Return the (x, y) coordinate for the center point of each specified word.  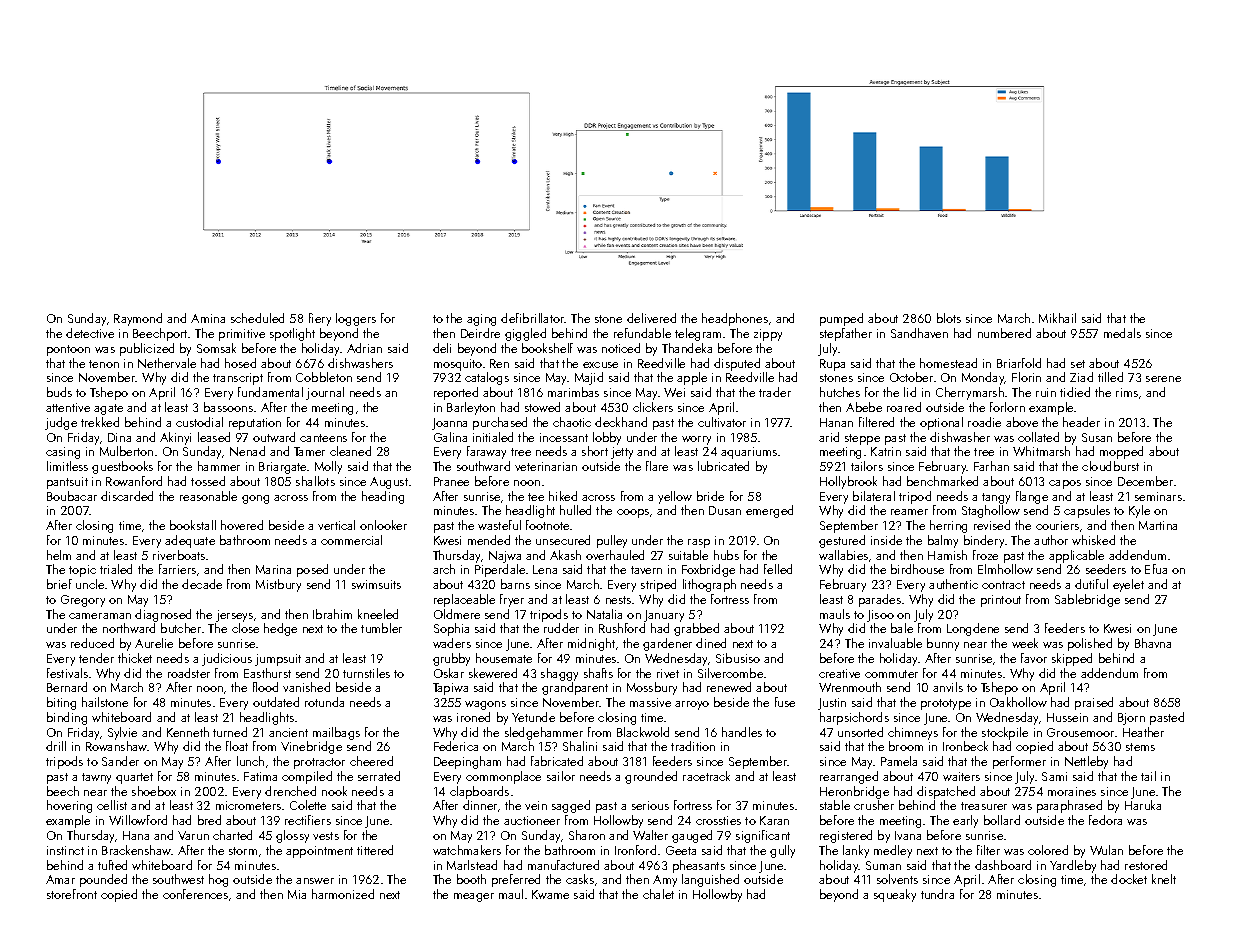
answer (315, 881)
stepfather (846, 334)
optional (941, 423)
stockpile (1005, 733)
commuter (891, 674)
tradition (693, 746)
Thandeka (687, 348)
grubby (451, 659)
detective (90, 333)
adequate (190, 541)
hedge (280, 629)
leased (214, 437)
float (237, 746)
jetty (622, 453)
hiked (563, 496)
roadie (984, 422)
